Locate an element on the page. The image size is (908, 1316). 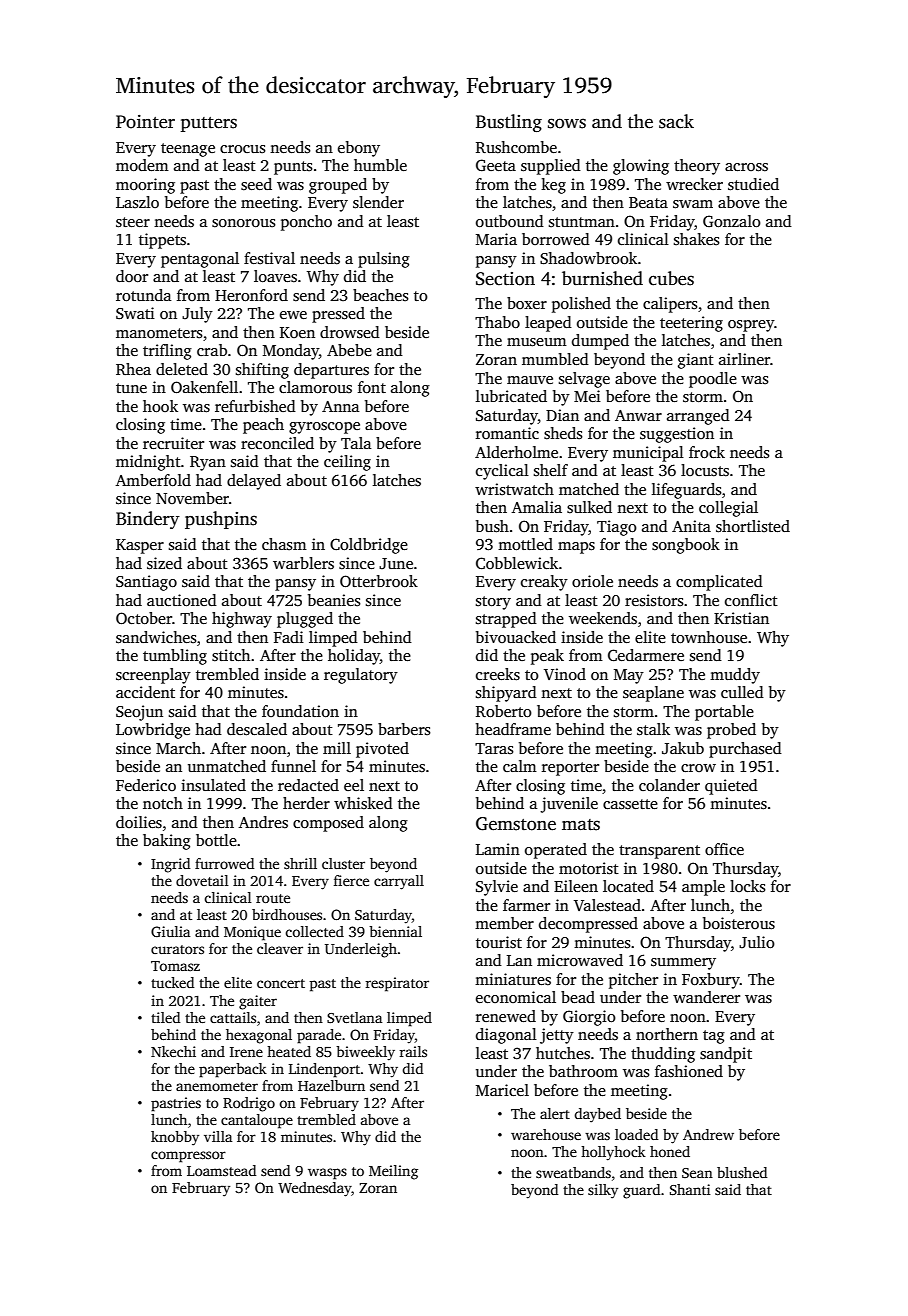
Otterbrook is located at coordinates (379, 581).
